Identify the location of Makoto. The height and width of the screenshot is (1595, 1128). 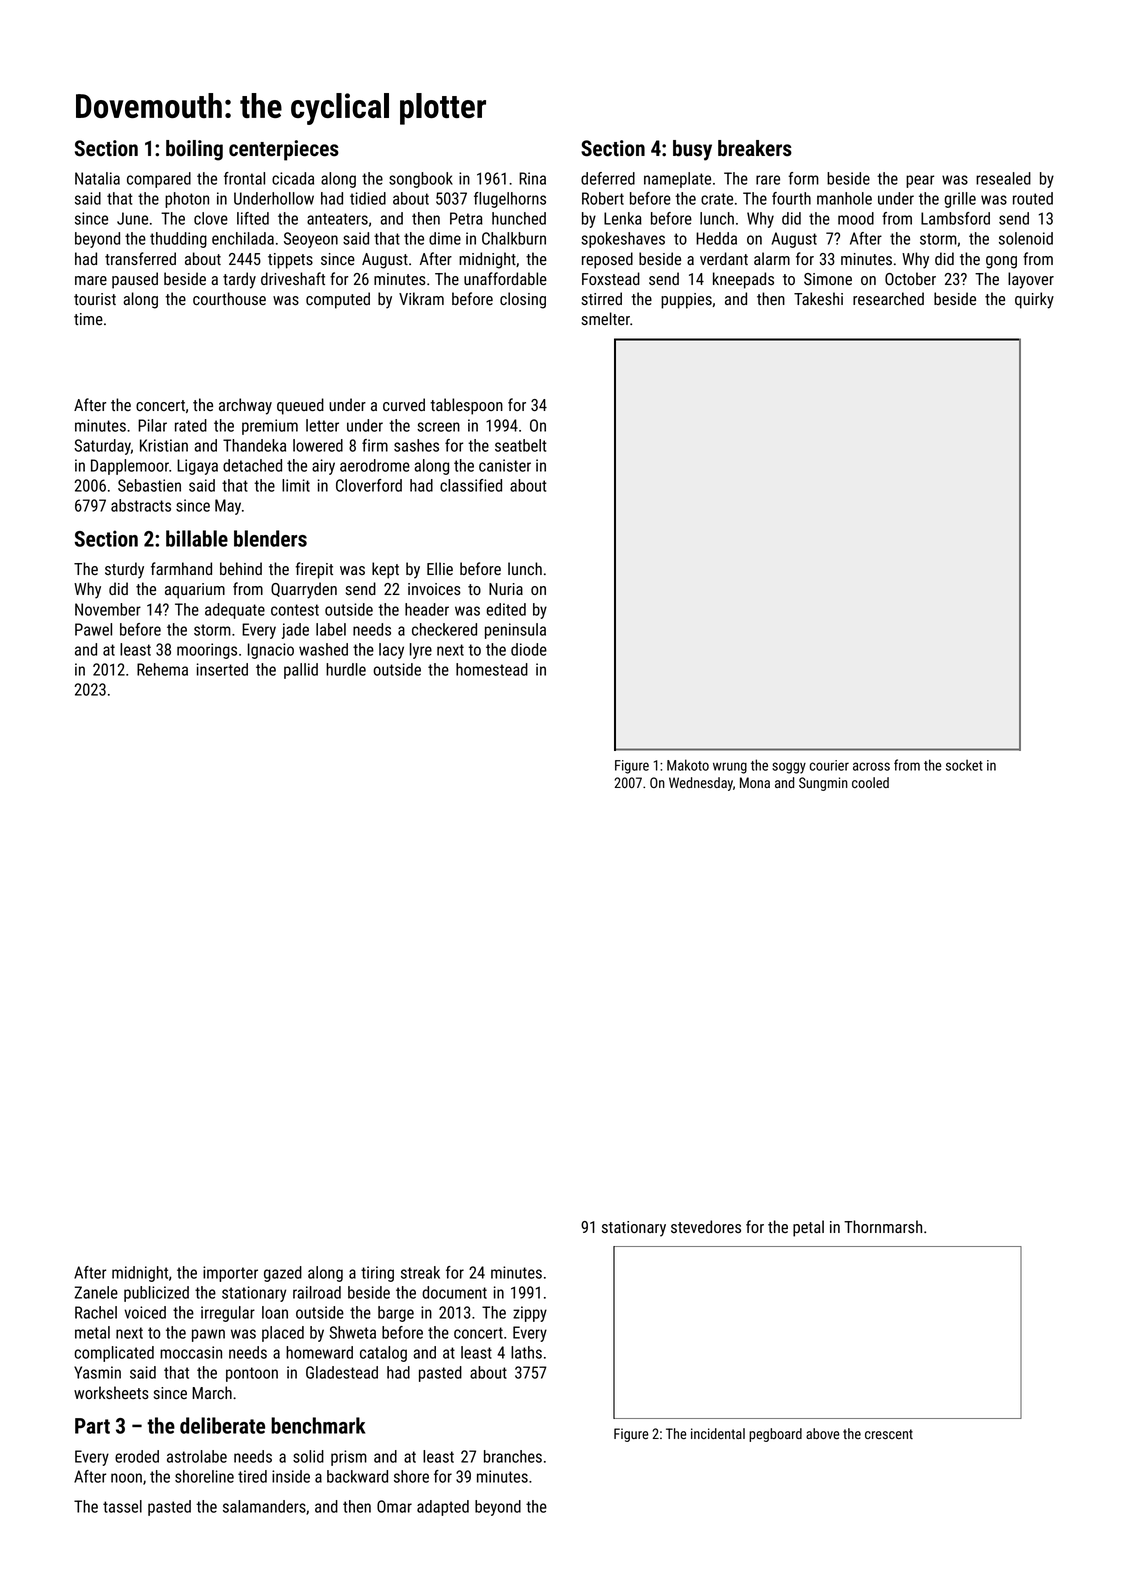
(688, 765).
